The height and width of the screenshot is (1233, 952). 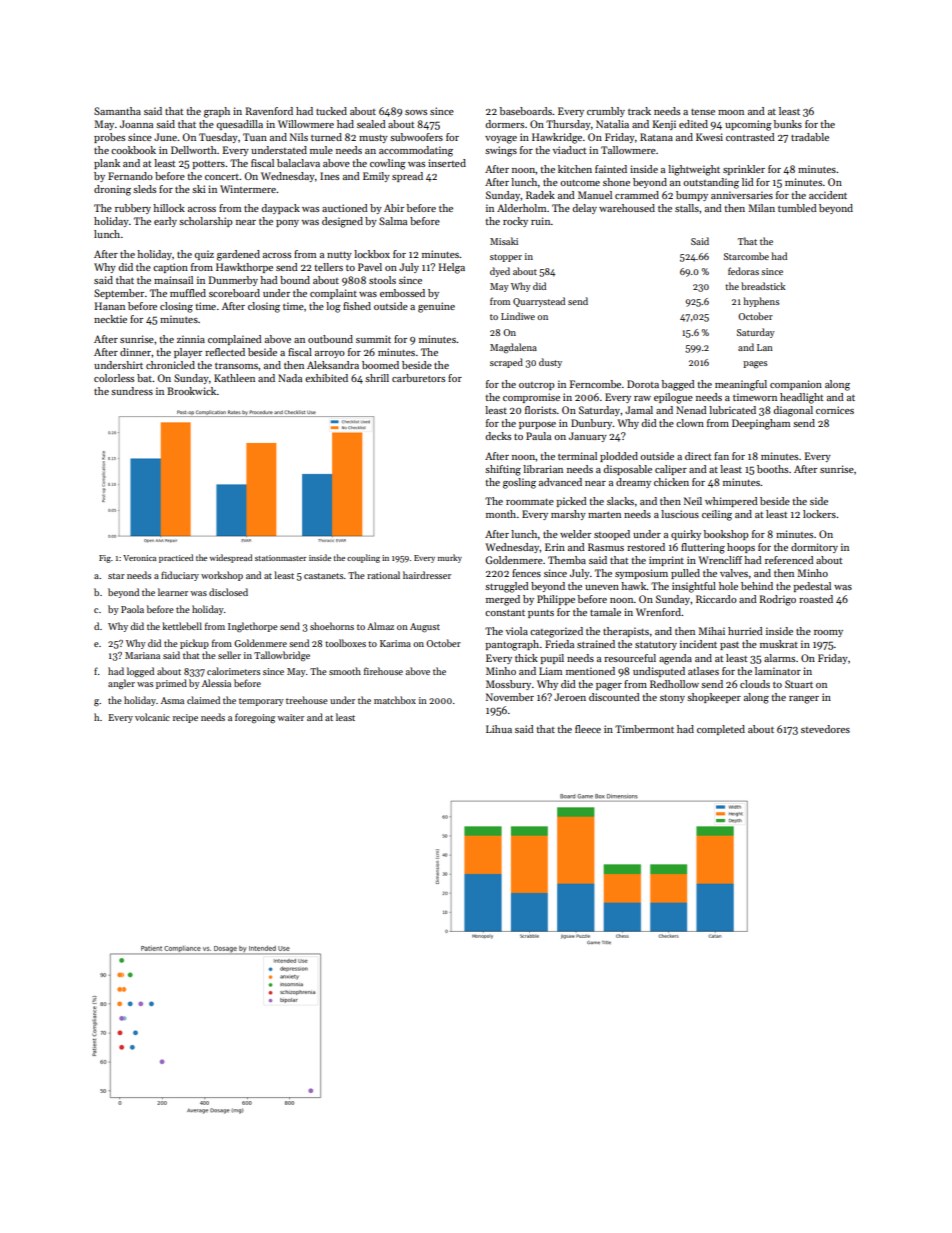 I want to click on Magdalena, so click(x=513, y=348).
